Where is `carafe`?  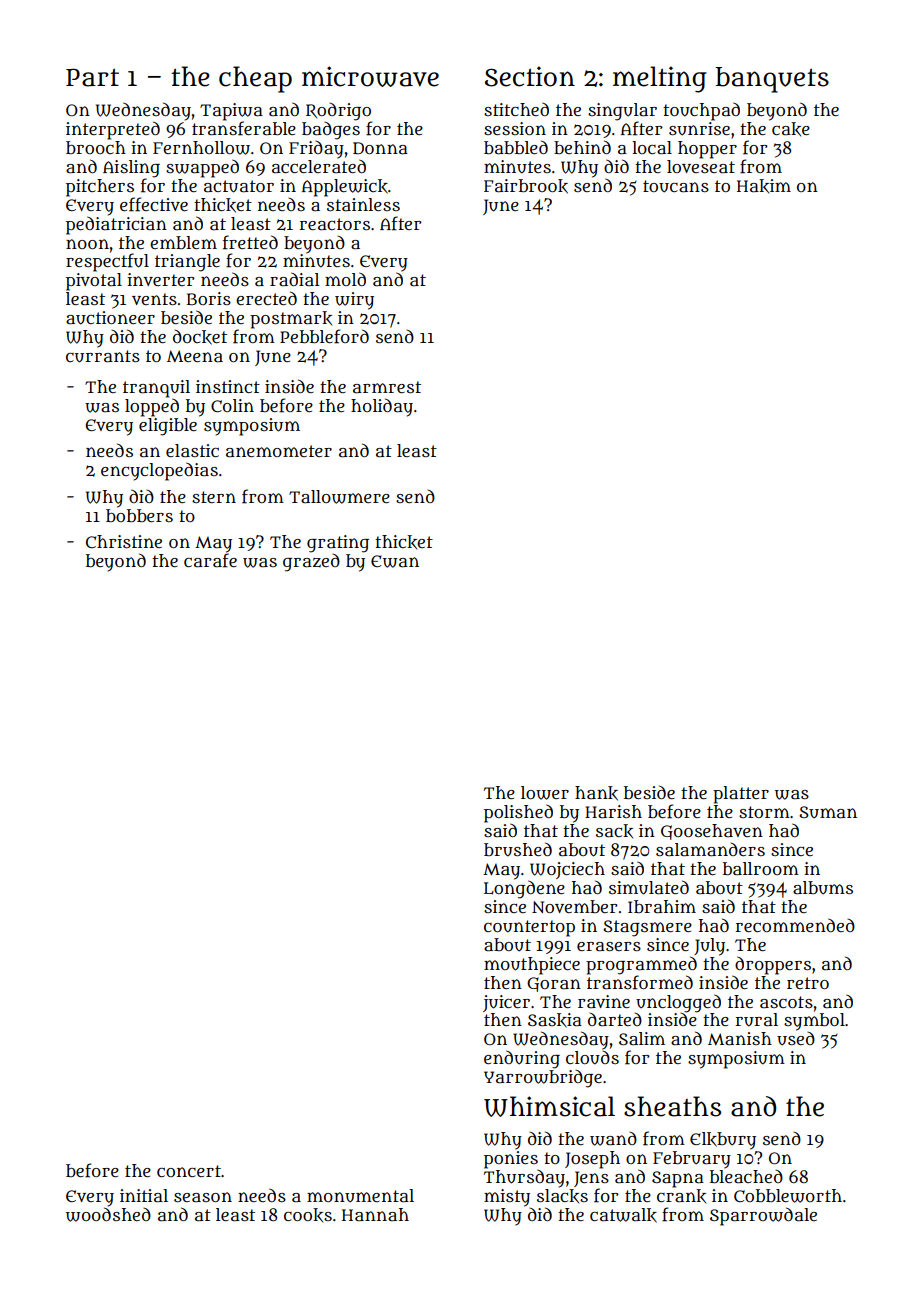 carafe is located at coordinates (210, 560).
